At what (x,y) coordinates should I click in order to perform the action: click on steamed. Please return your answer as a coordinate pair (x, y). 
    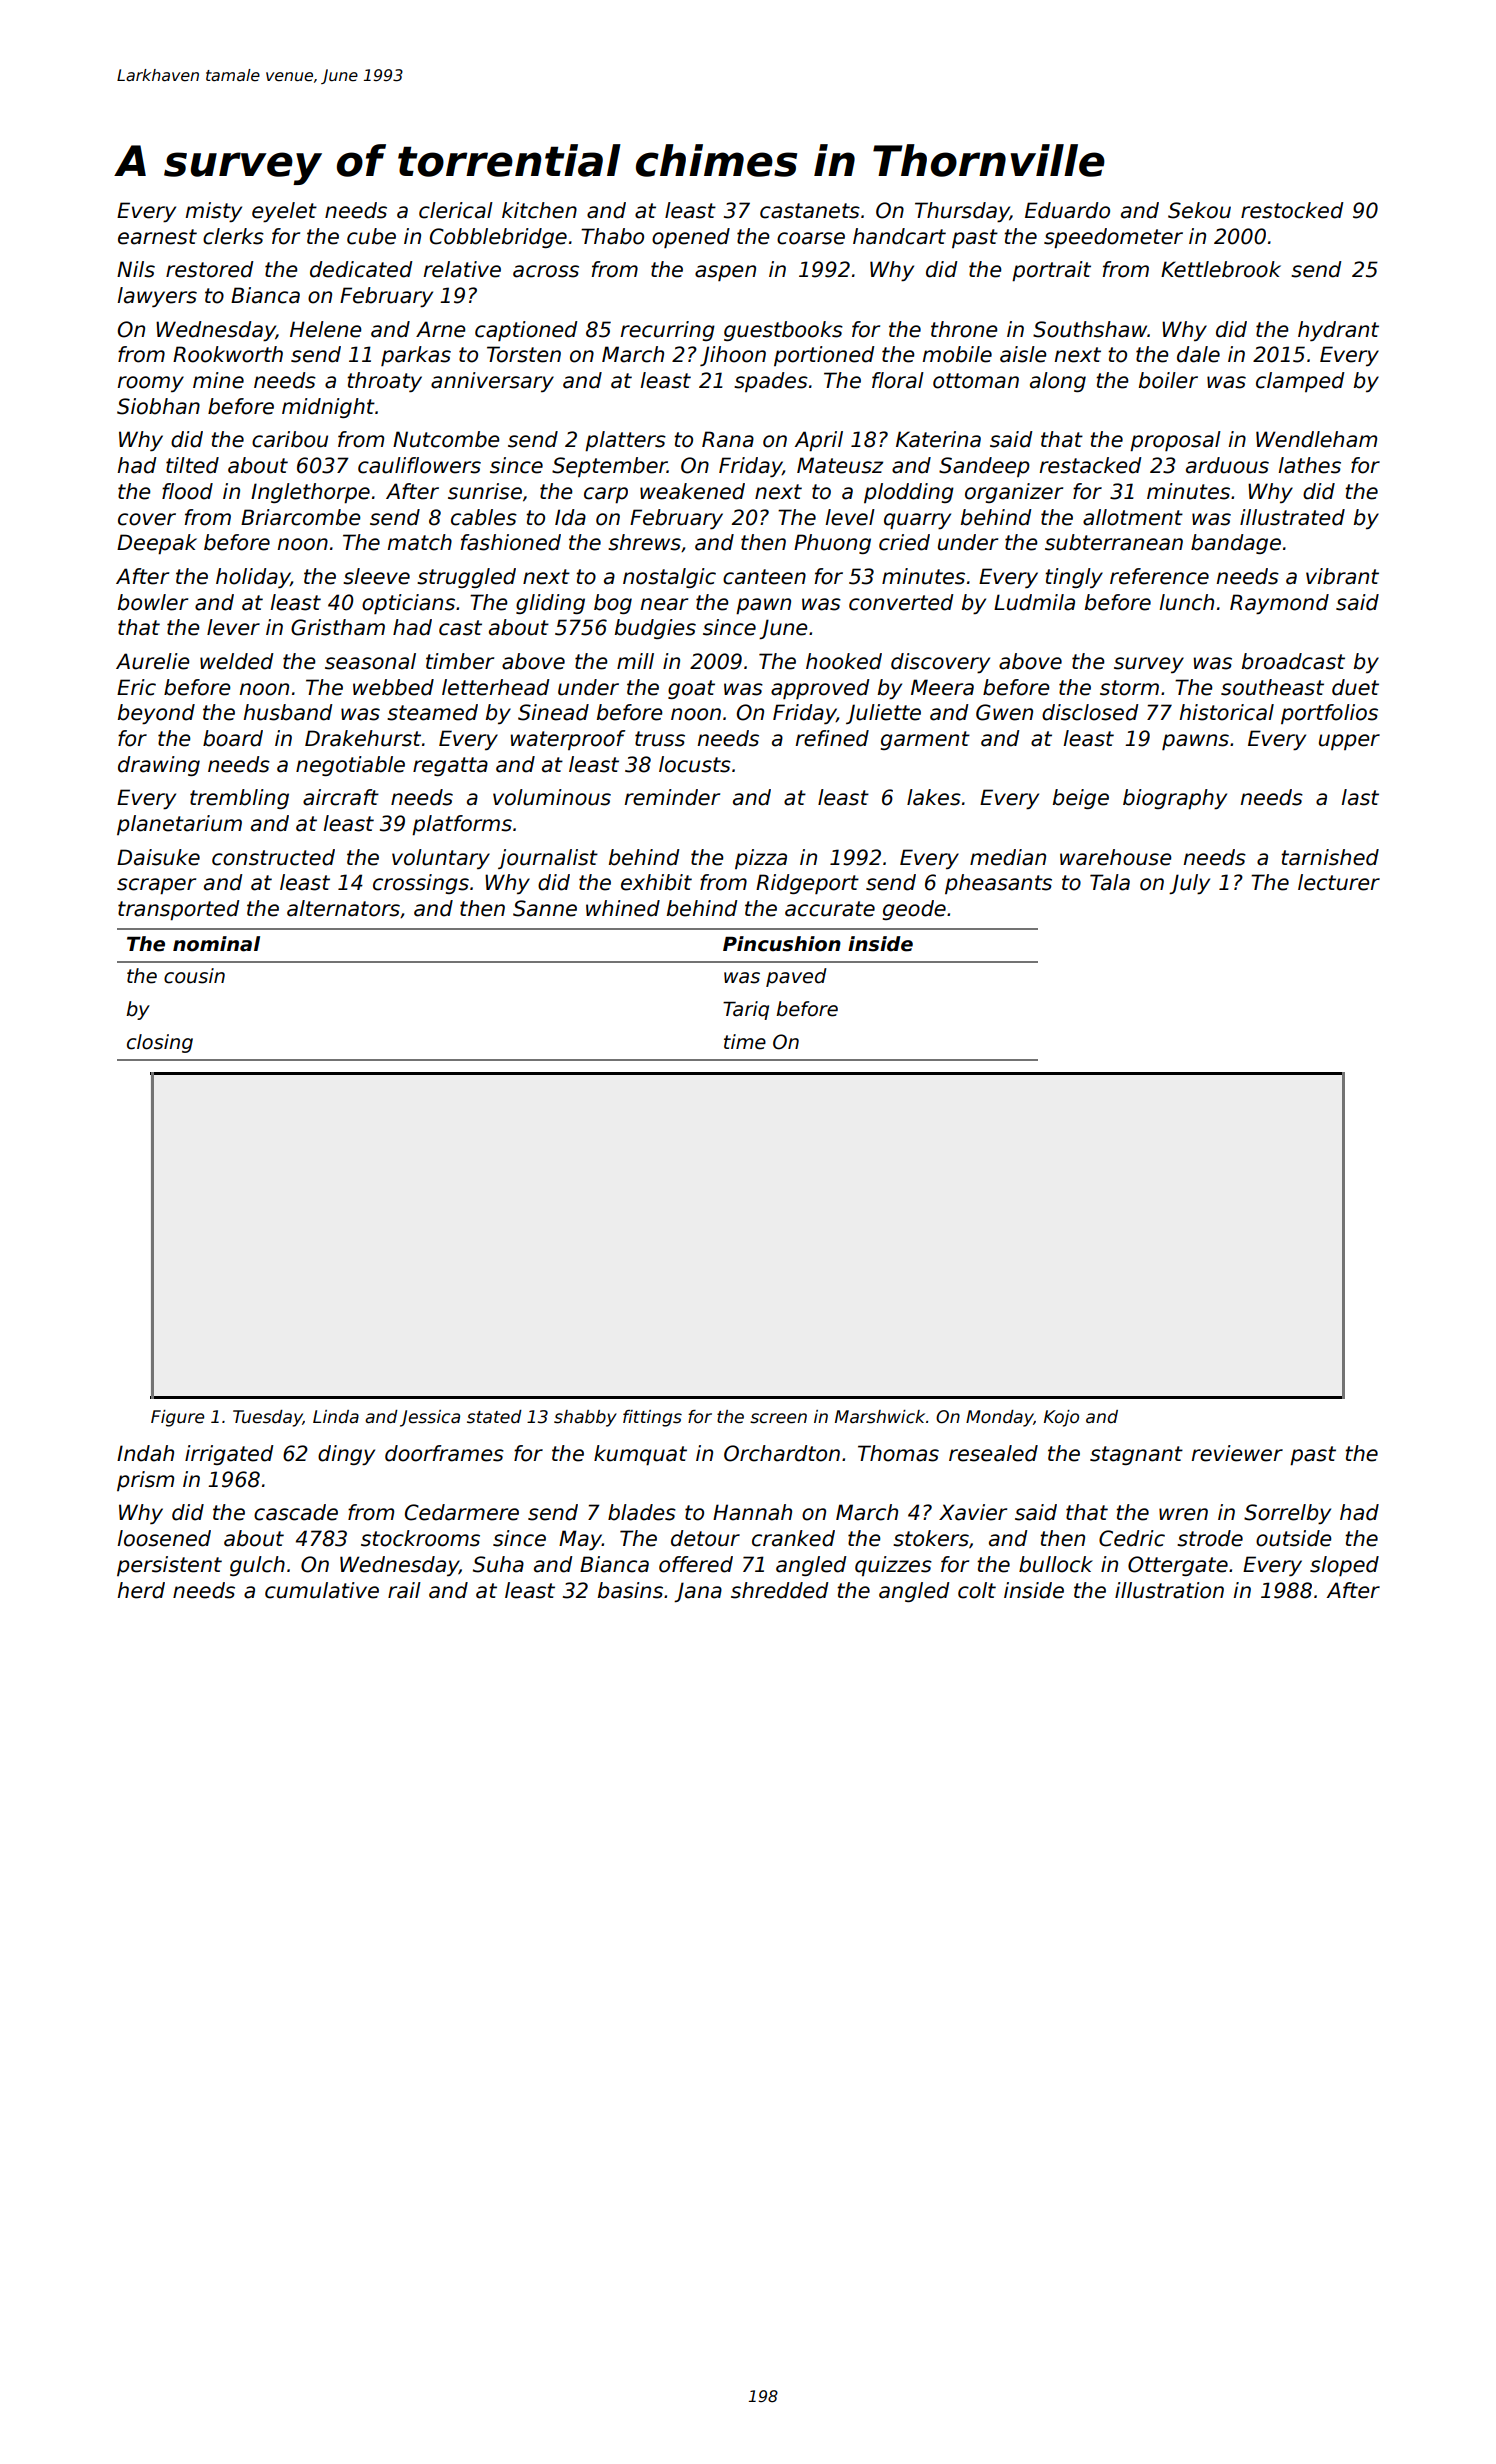
    Looking at the image, I should click on (432, 712).
